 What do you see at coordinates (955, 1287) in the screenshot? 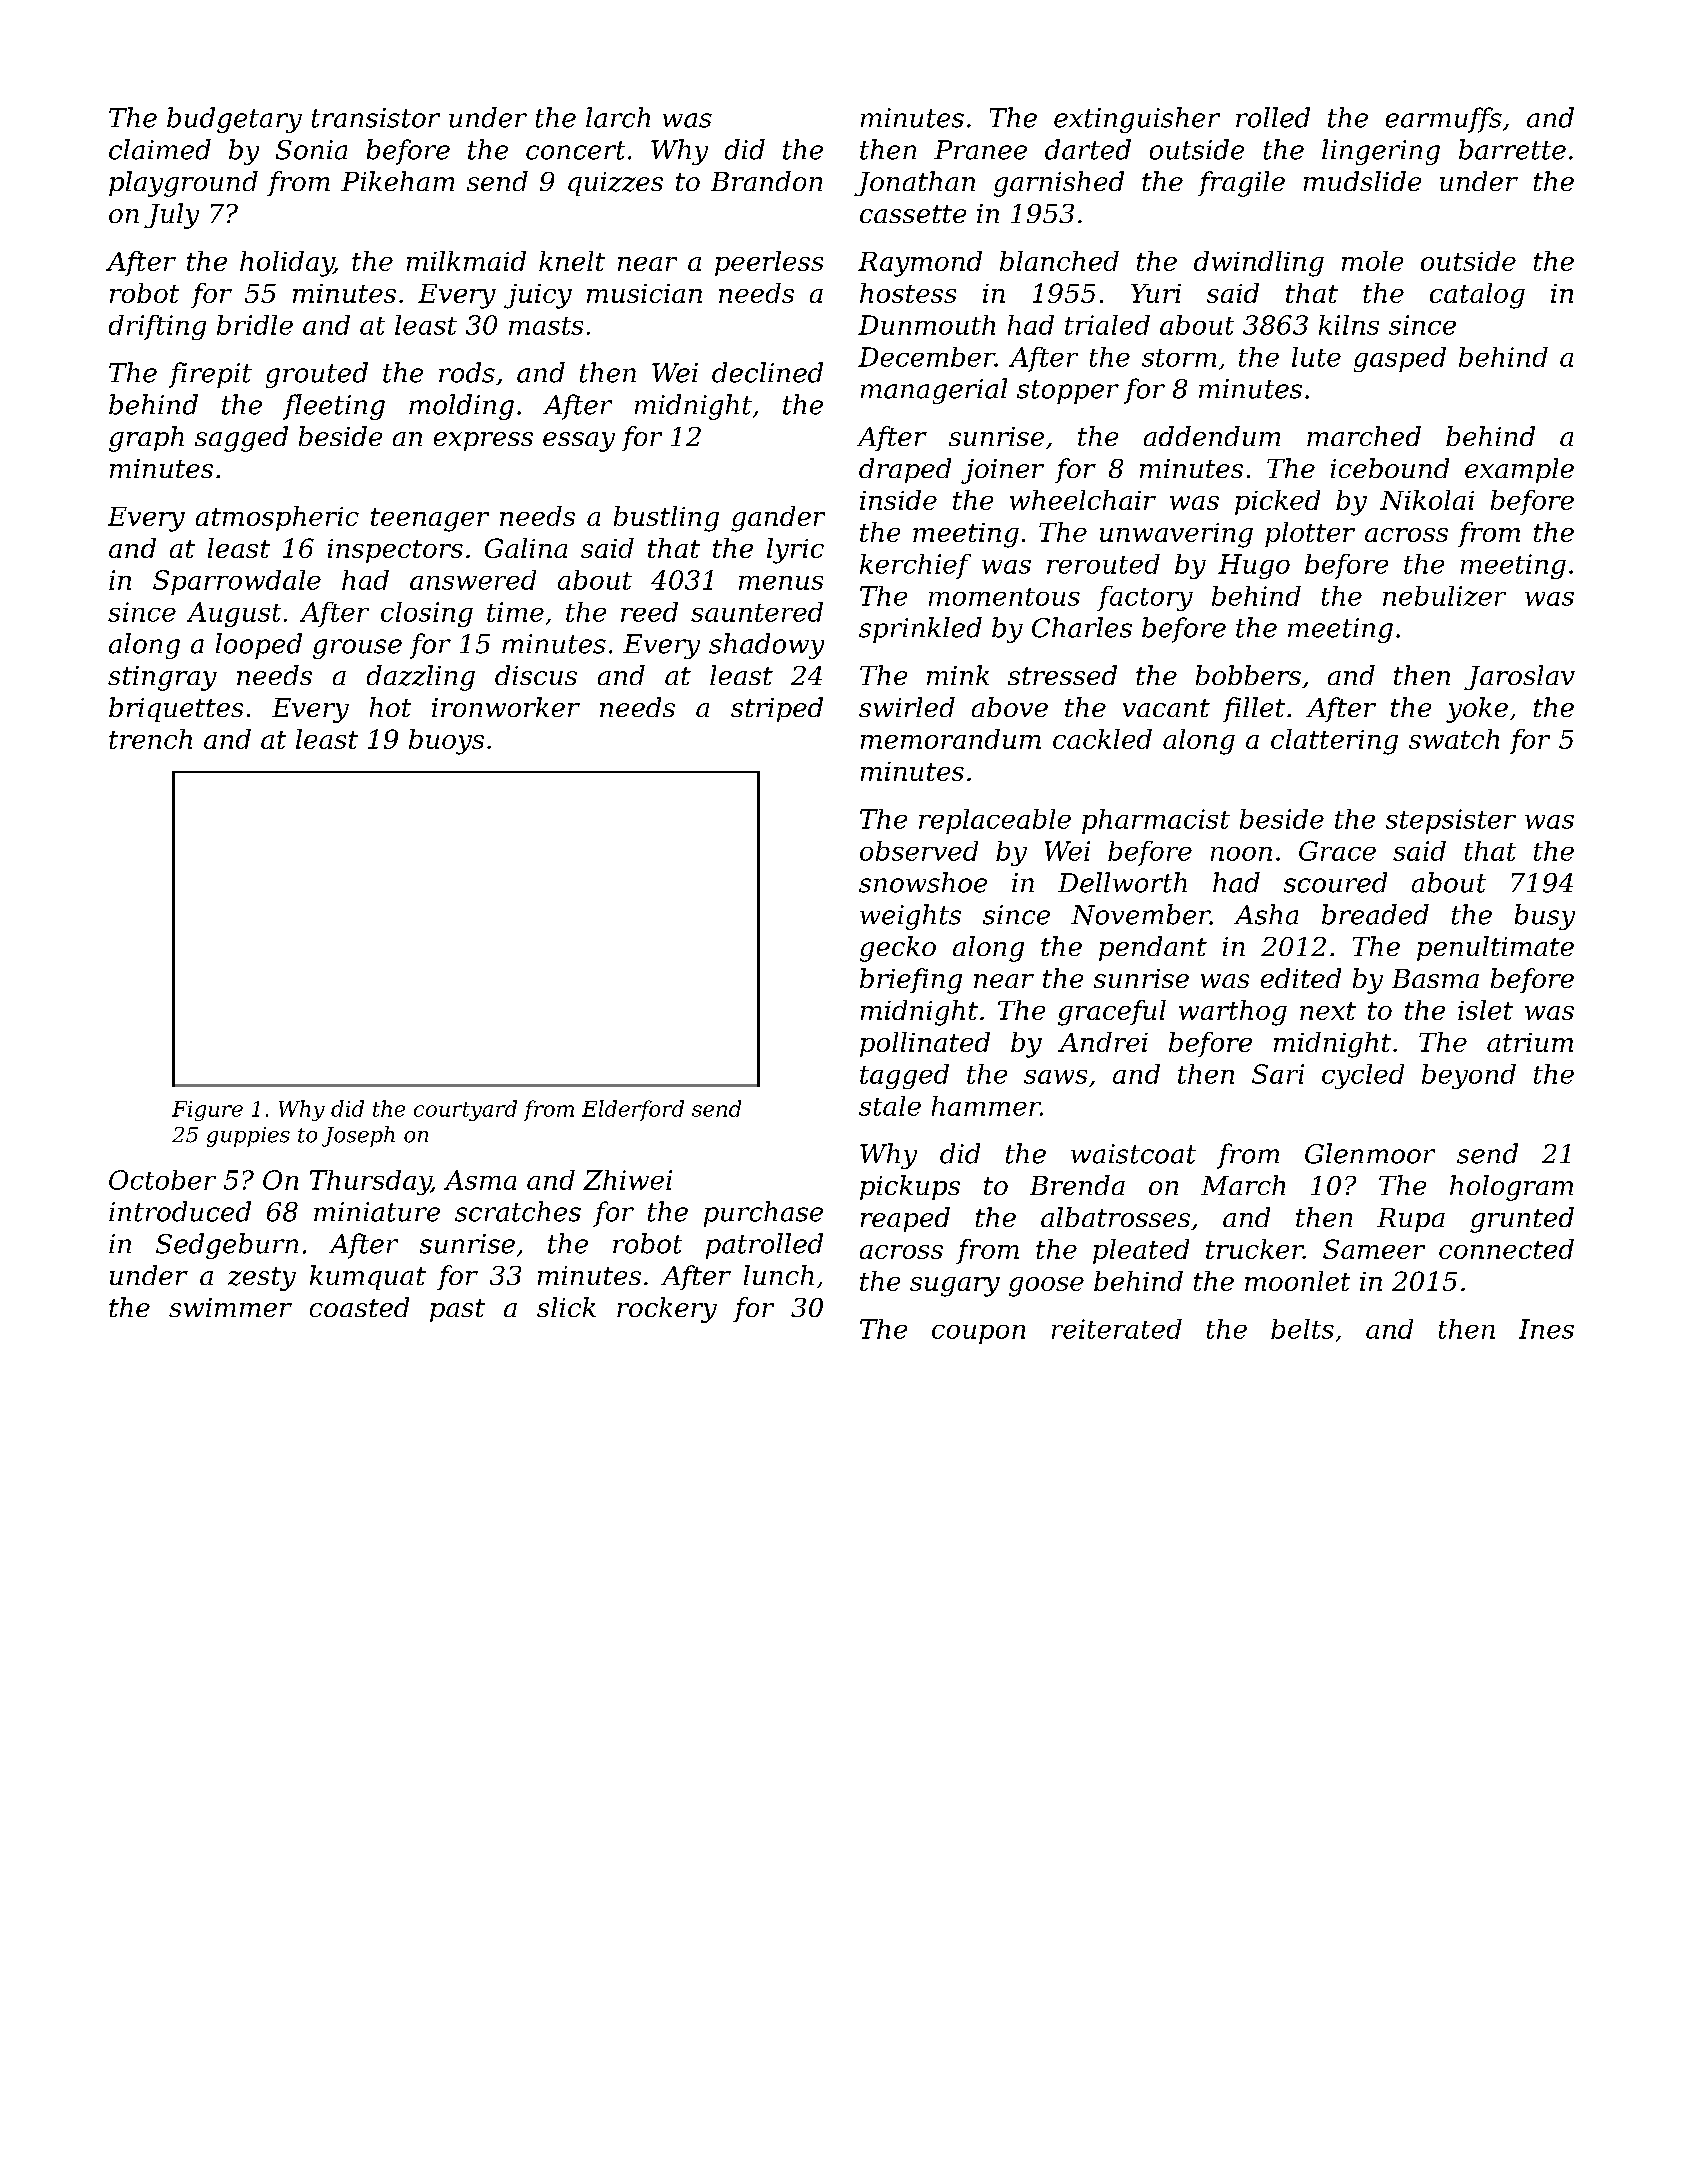
I see `sugary` at bounding box center [955, 1287].
